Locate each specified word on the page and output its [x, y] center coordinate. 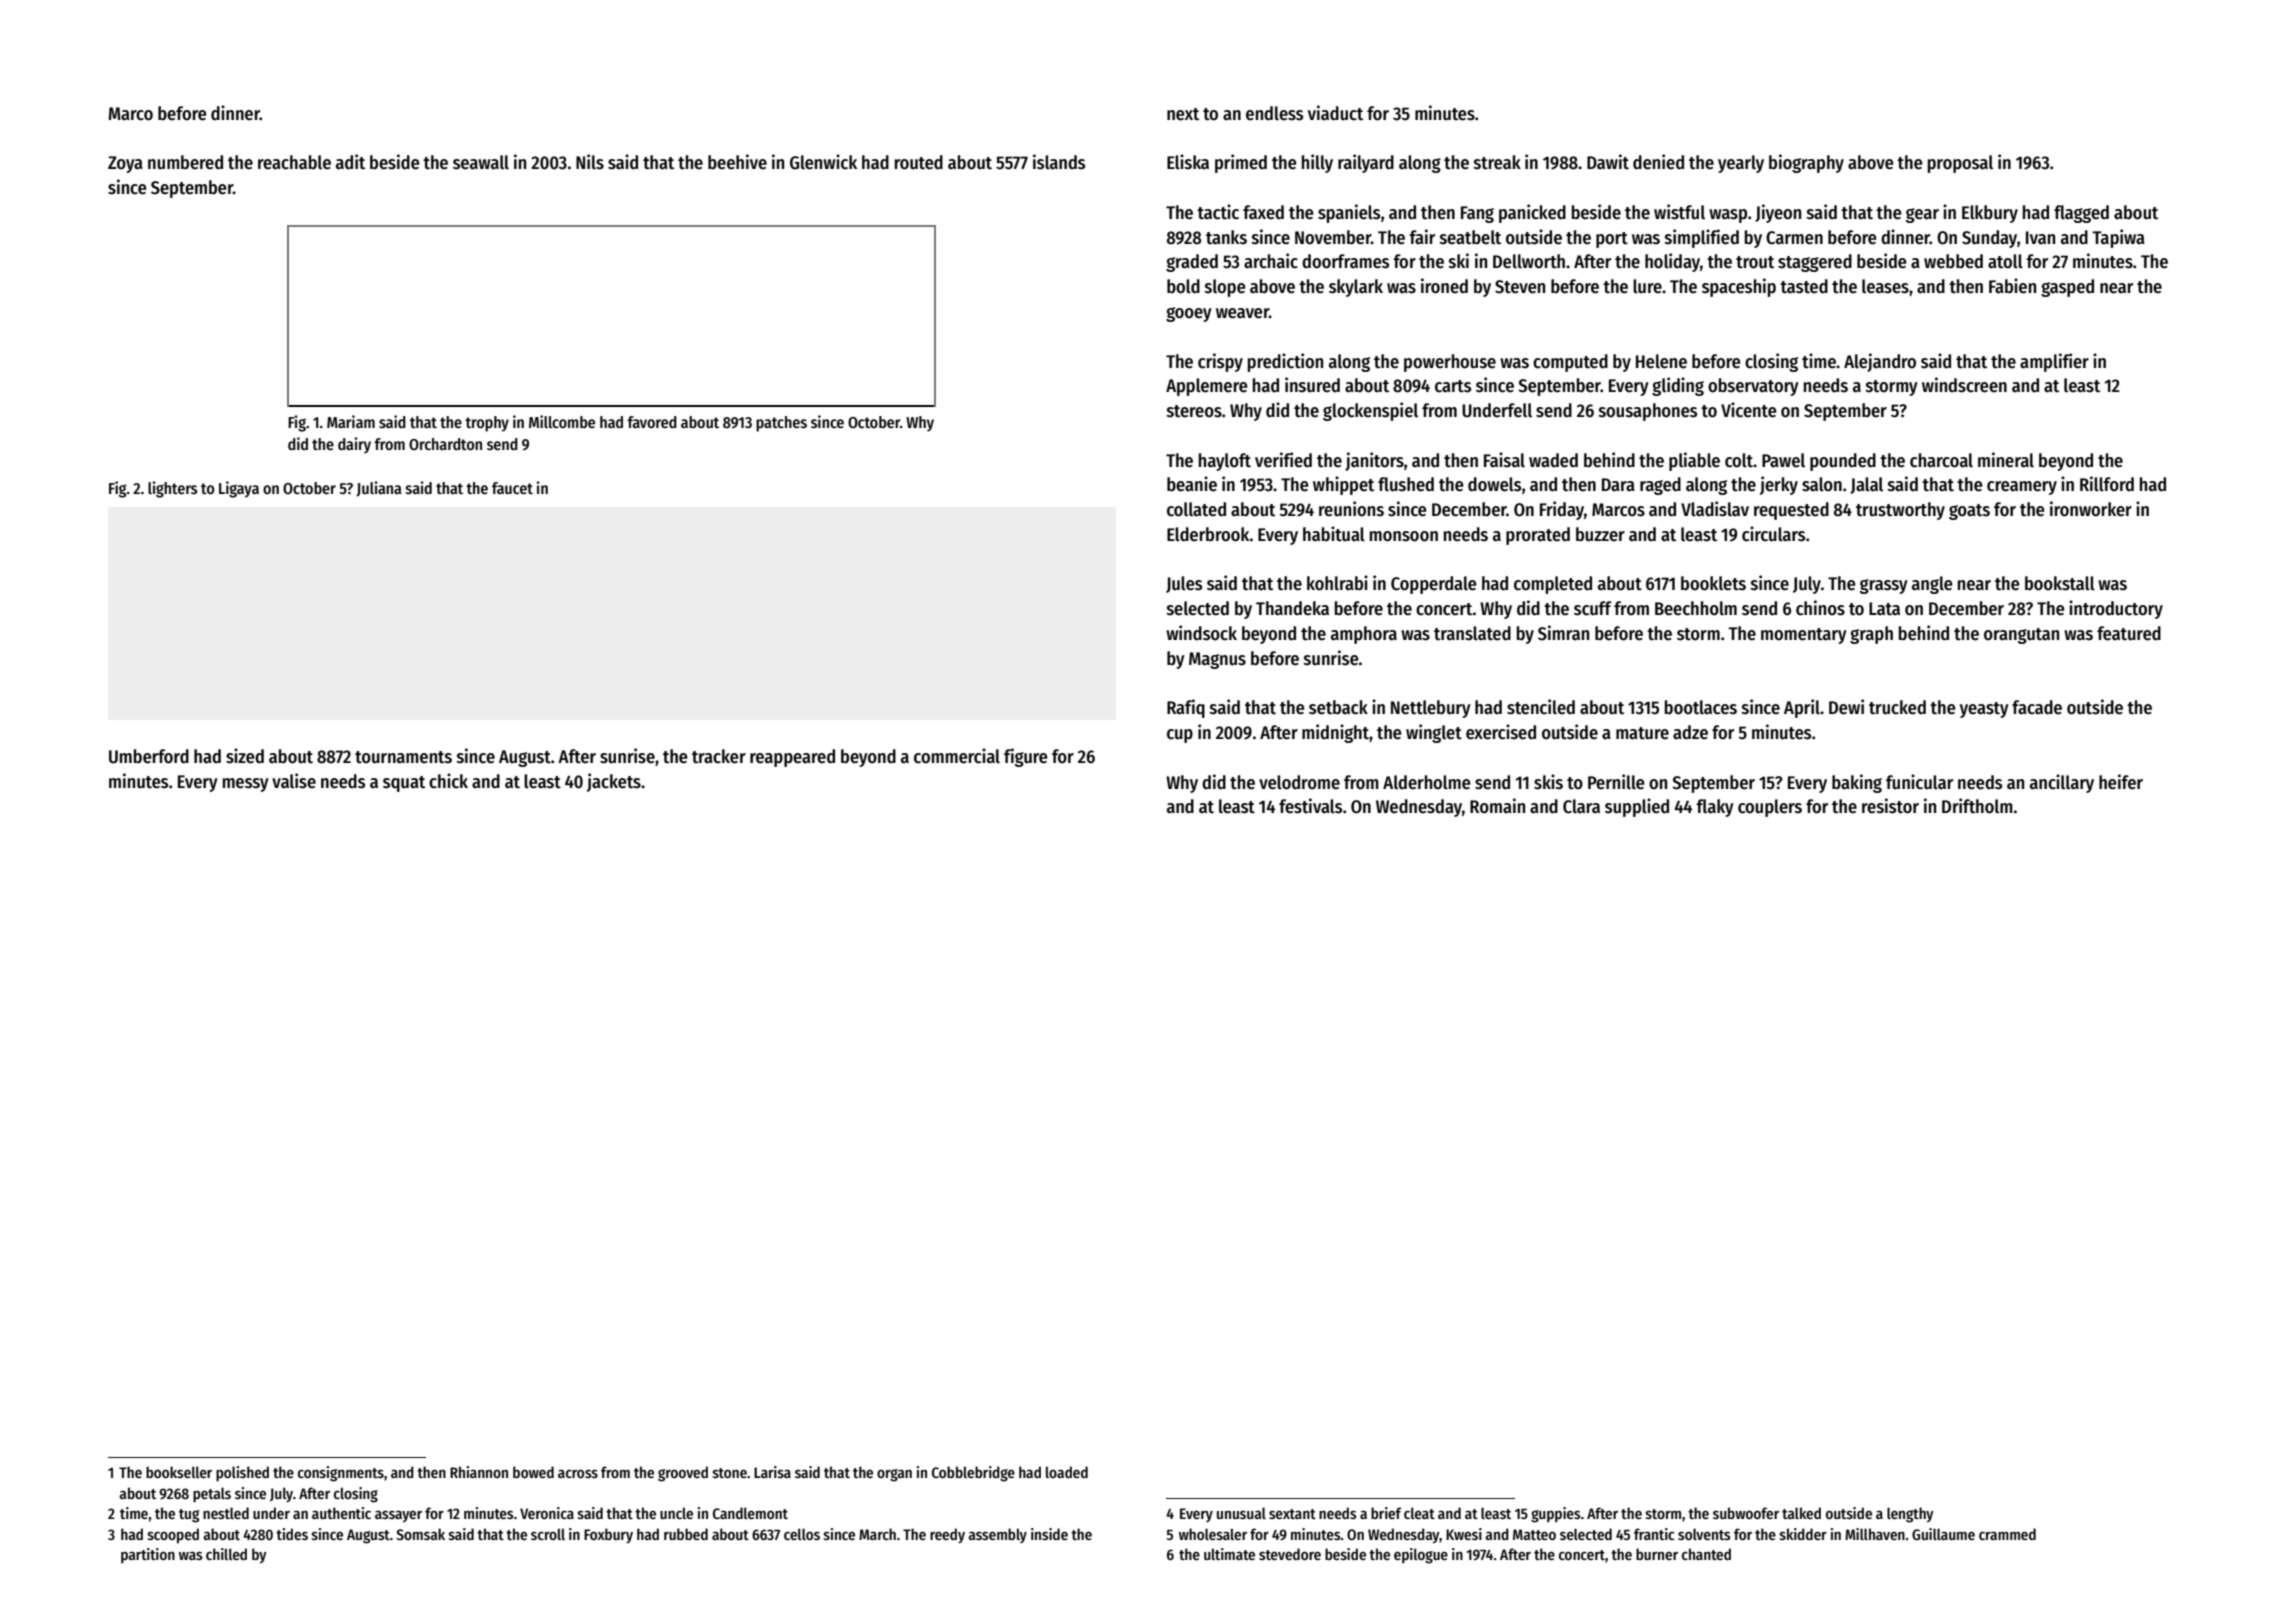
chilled [226, 1554]
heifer [2121, 782]
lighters [172, 489]
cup [1180, 736]
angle [1932, 585]
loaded [1067, 1472]
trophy [487, 424]
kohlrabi [1337, 583]
